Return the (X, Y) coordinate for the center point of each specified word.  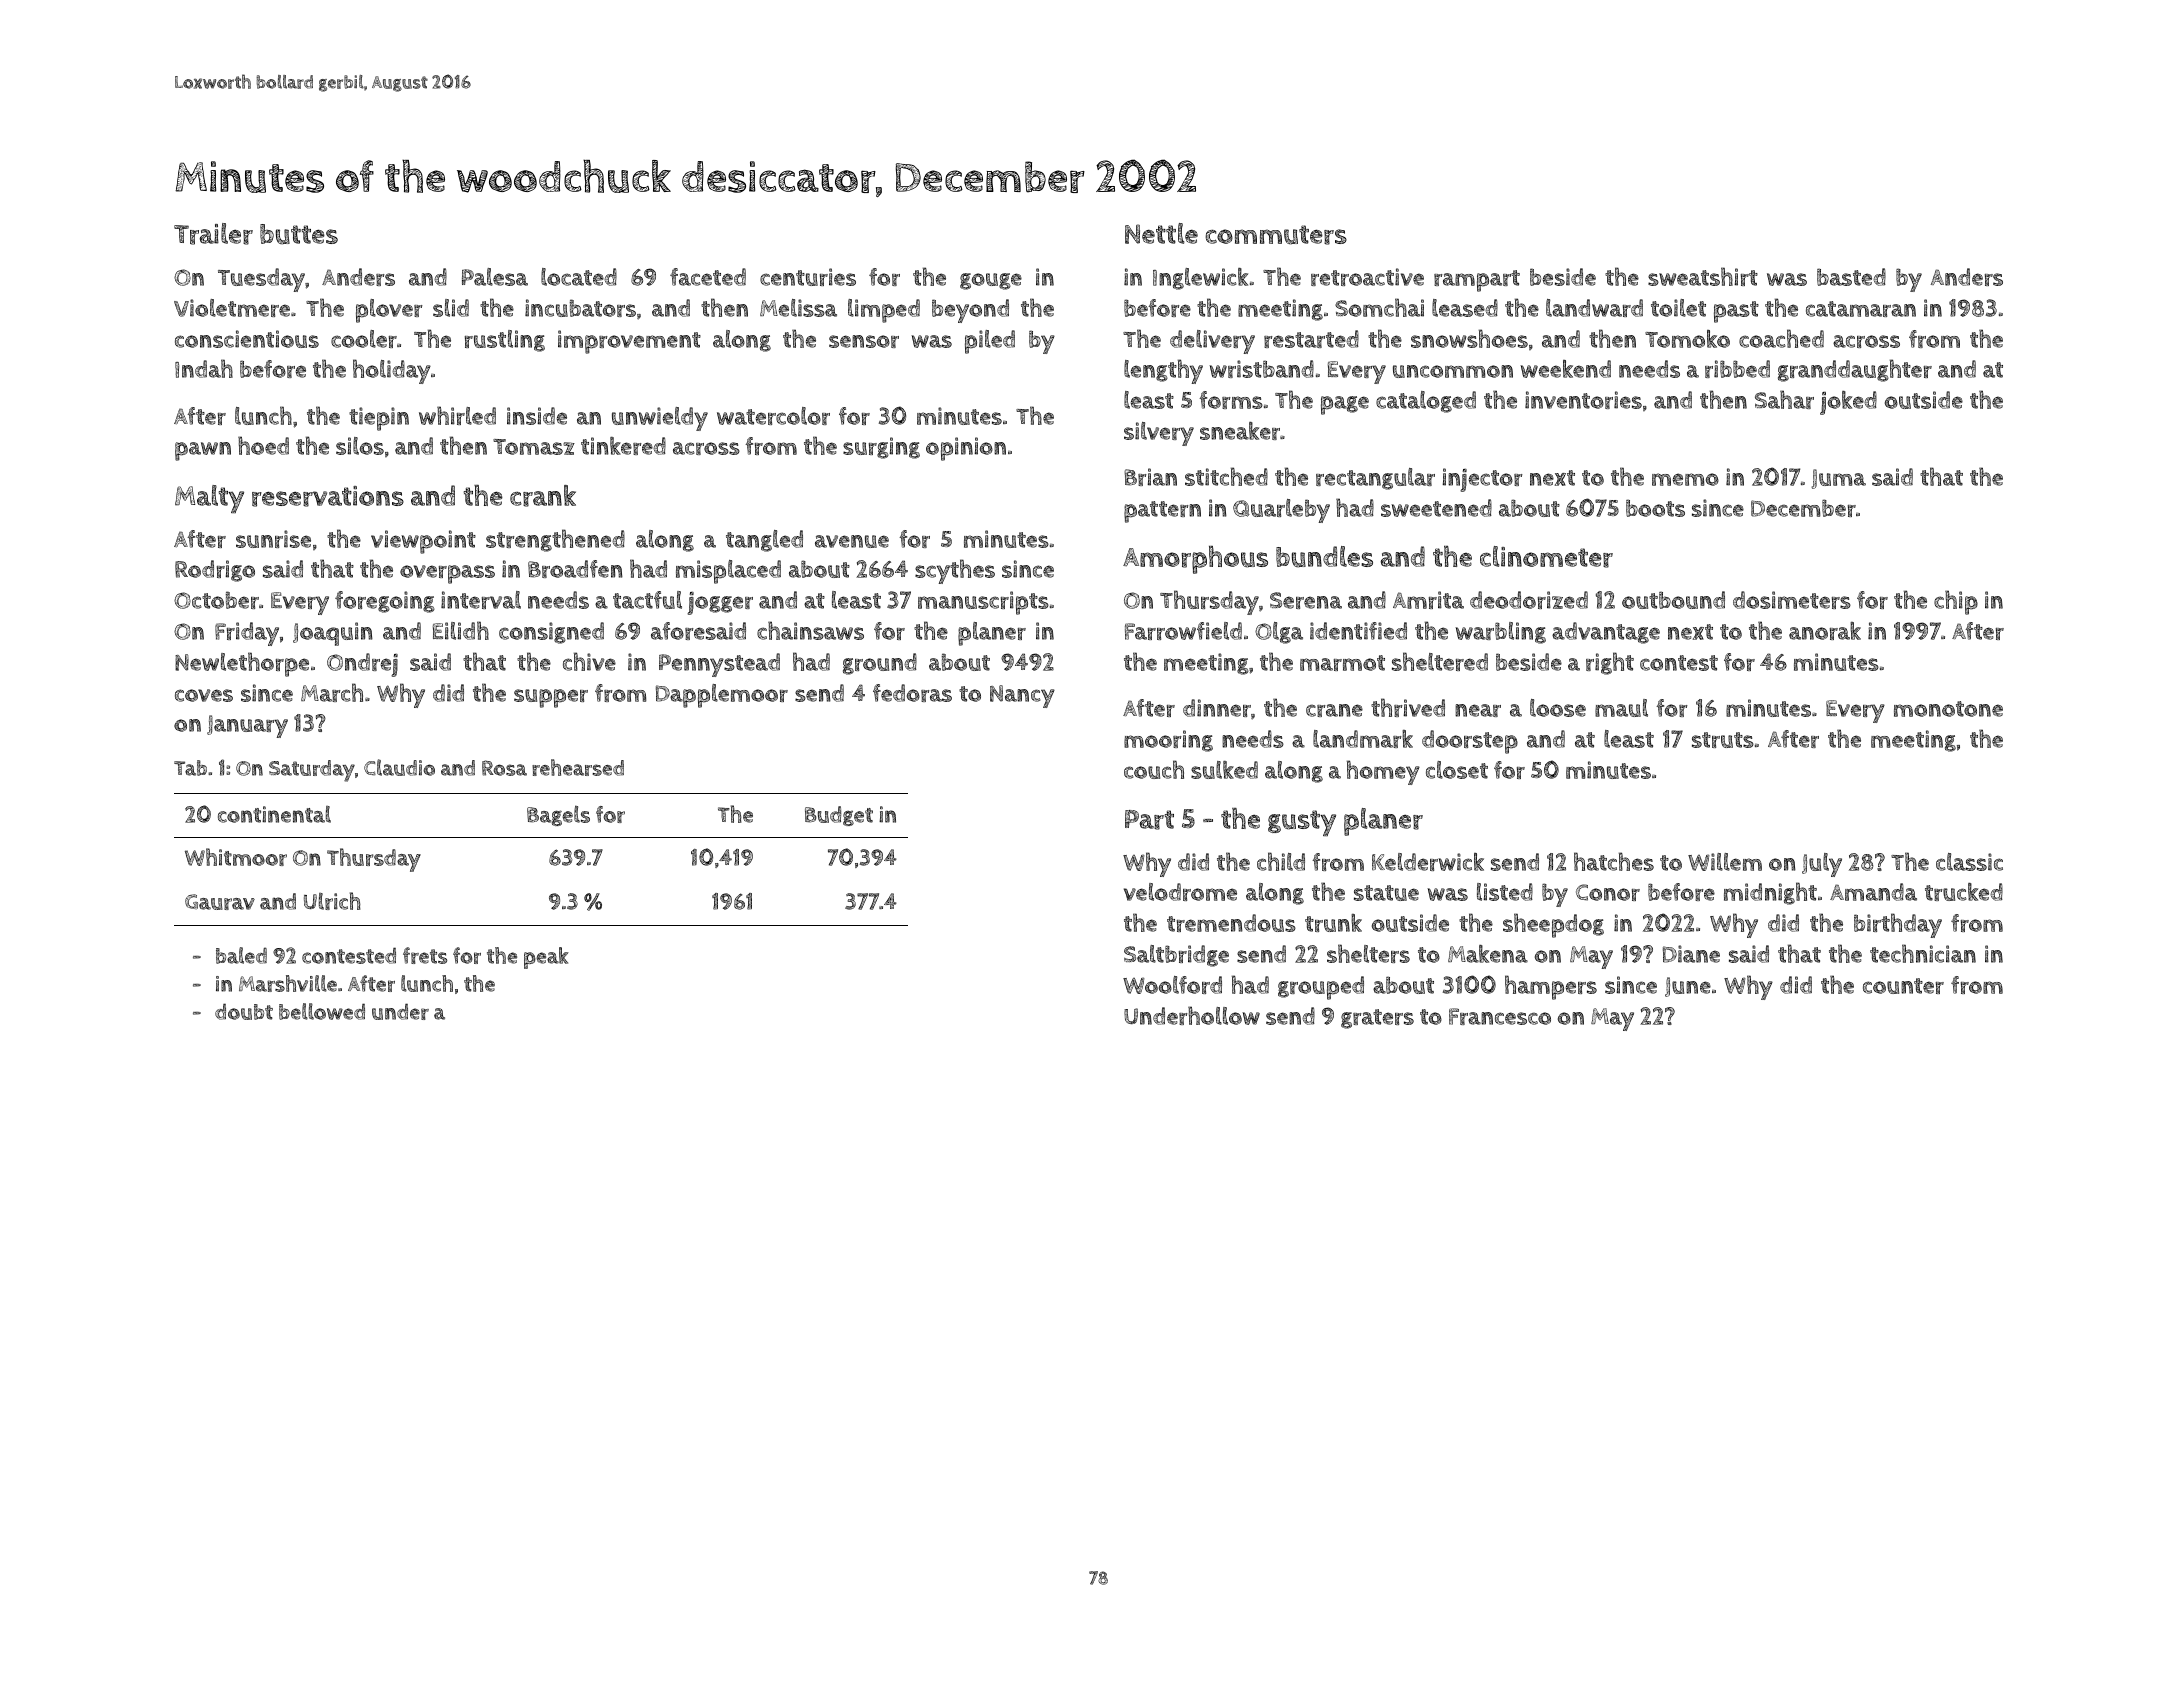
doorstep (1470, 742)
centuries (808, 277)
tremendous (1231, 923)
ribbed (1737, 369)
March (332, 692)
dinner (1217, 708)
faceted (708, 277)
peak (546, 958)
